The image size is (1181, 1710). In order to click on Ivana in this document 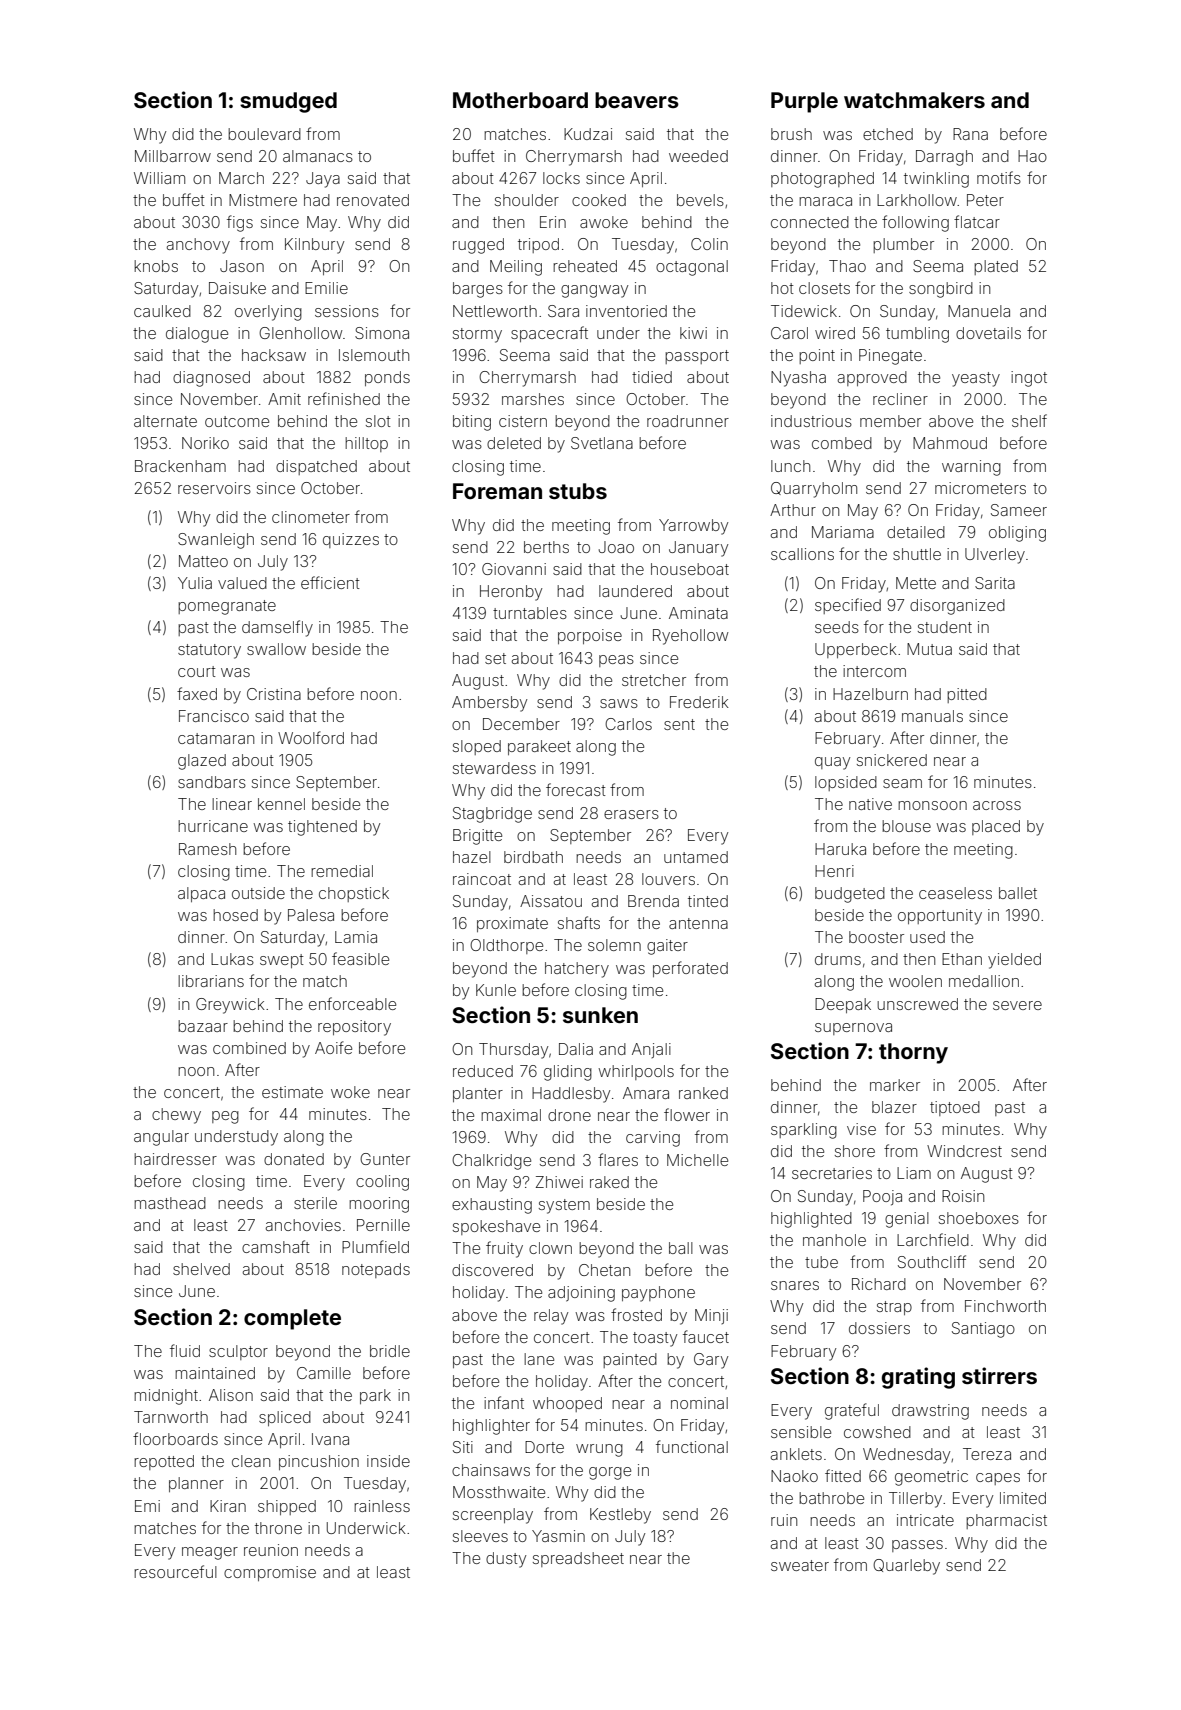, I will do `click(330, 1439)`.
